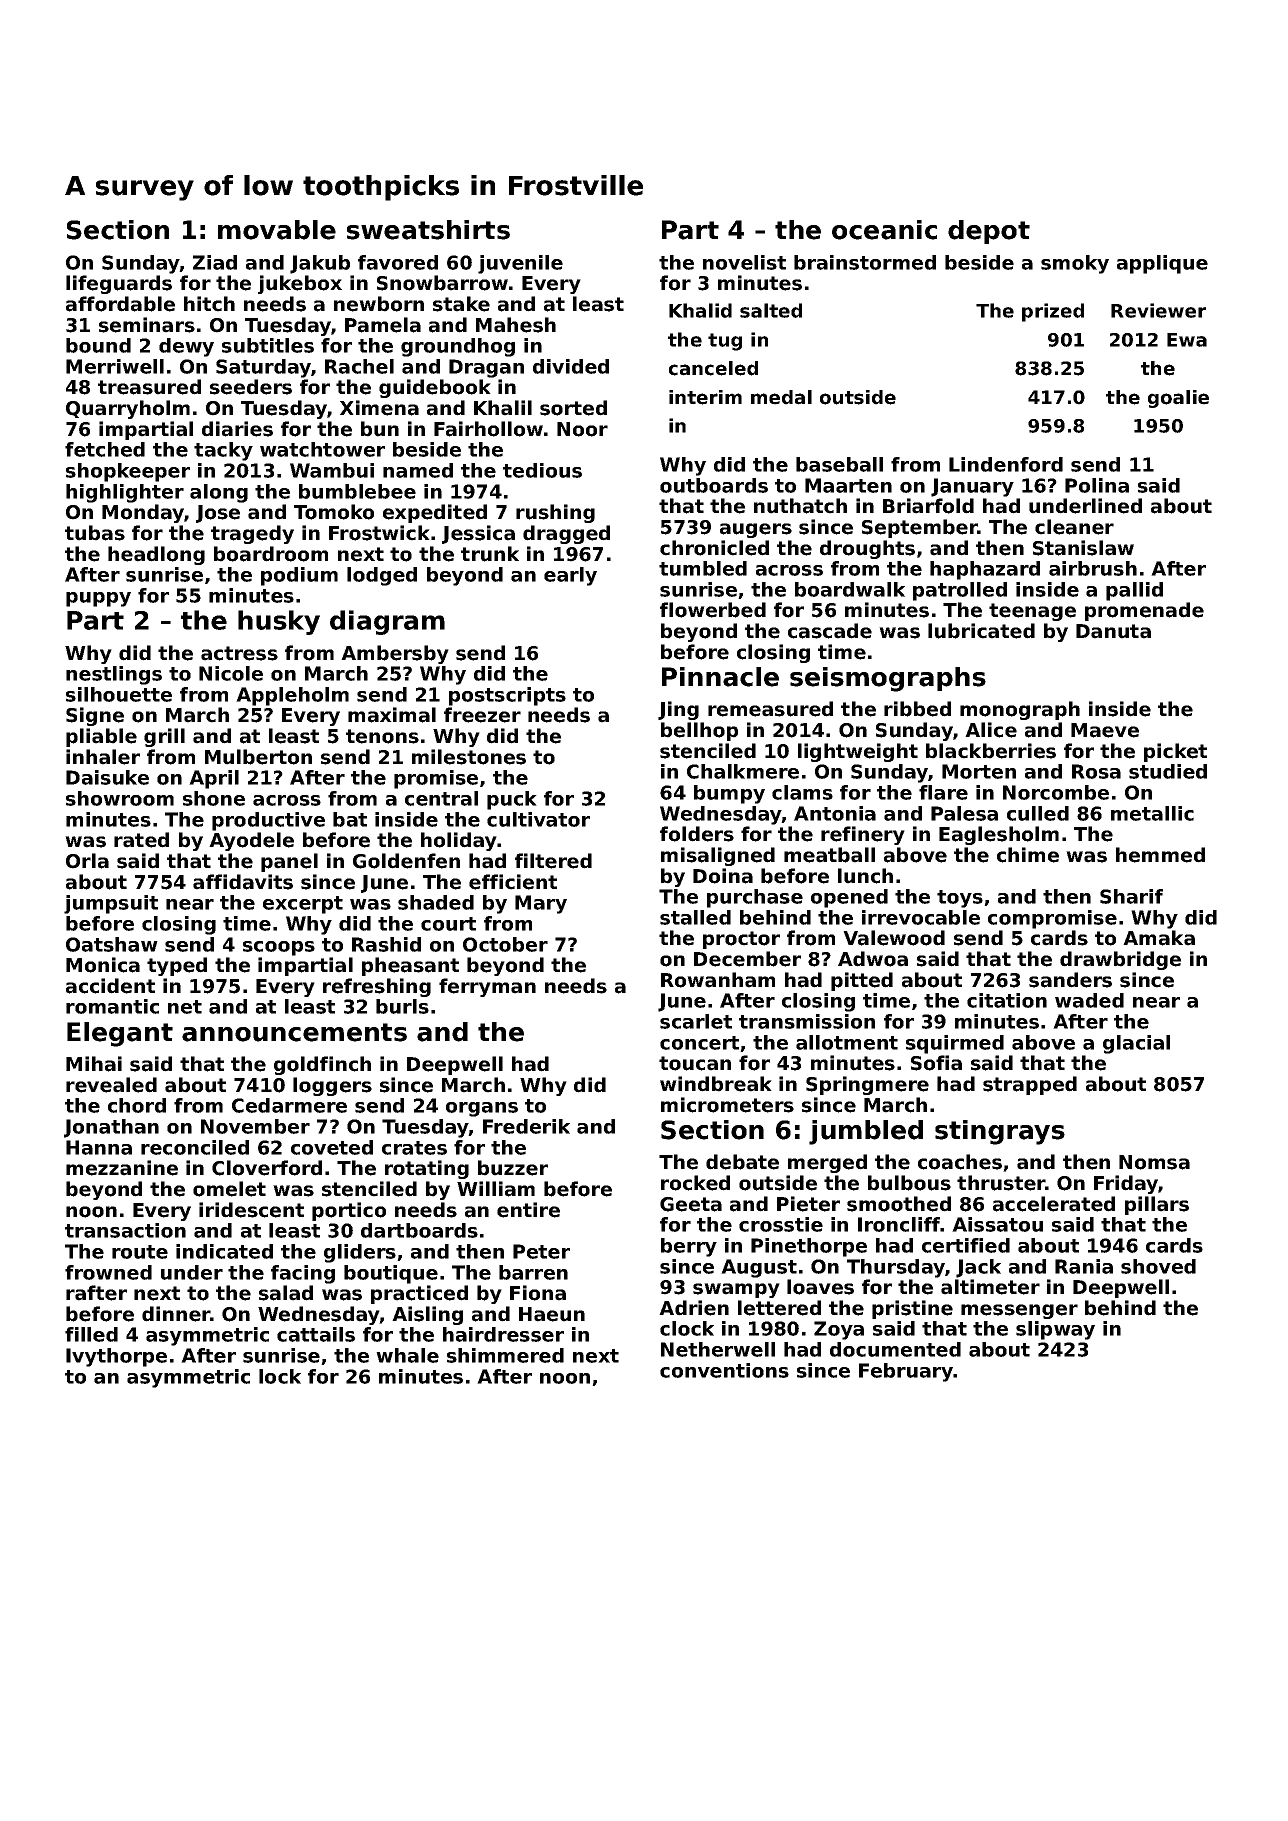  I want to click on whale, so click(407, 1355).
